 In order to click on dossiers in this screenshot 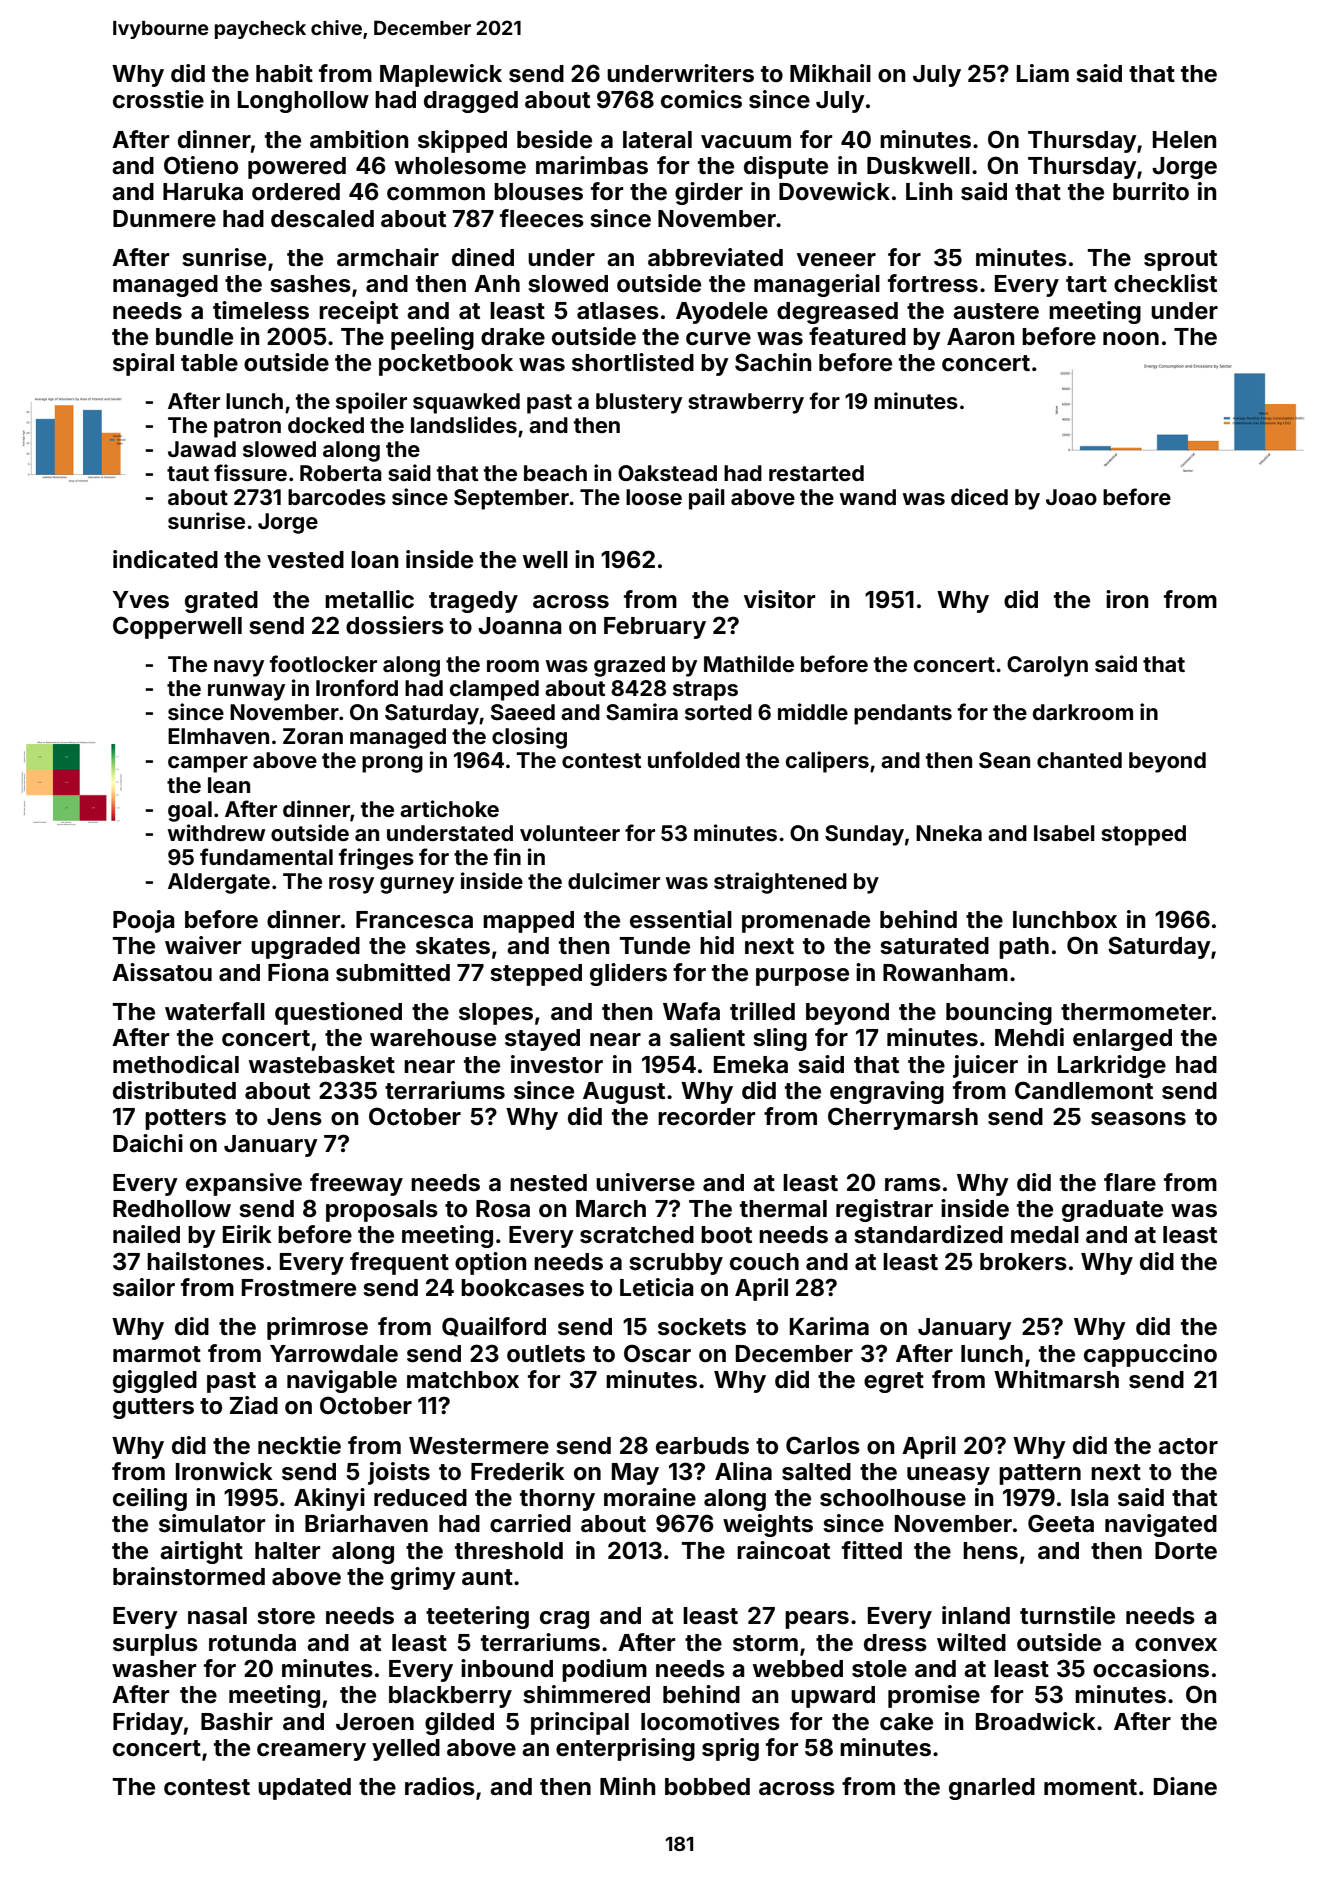, I will do `click(395, 625)`.
